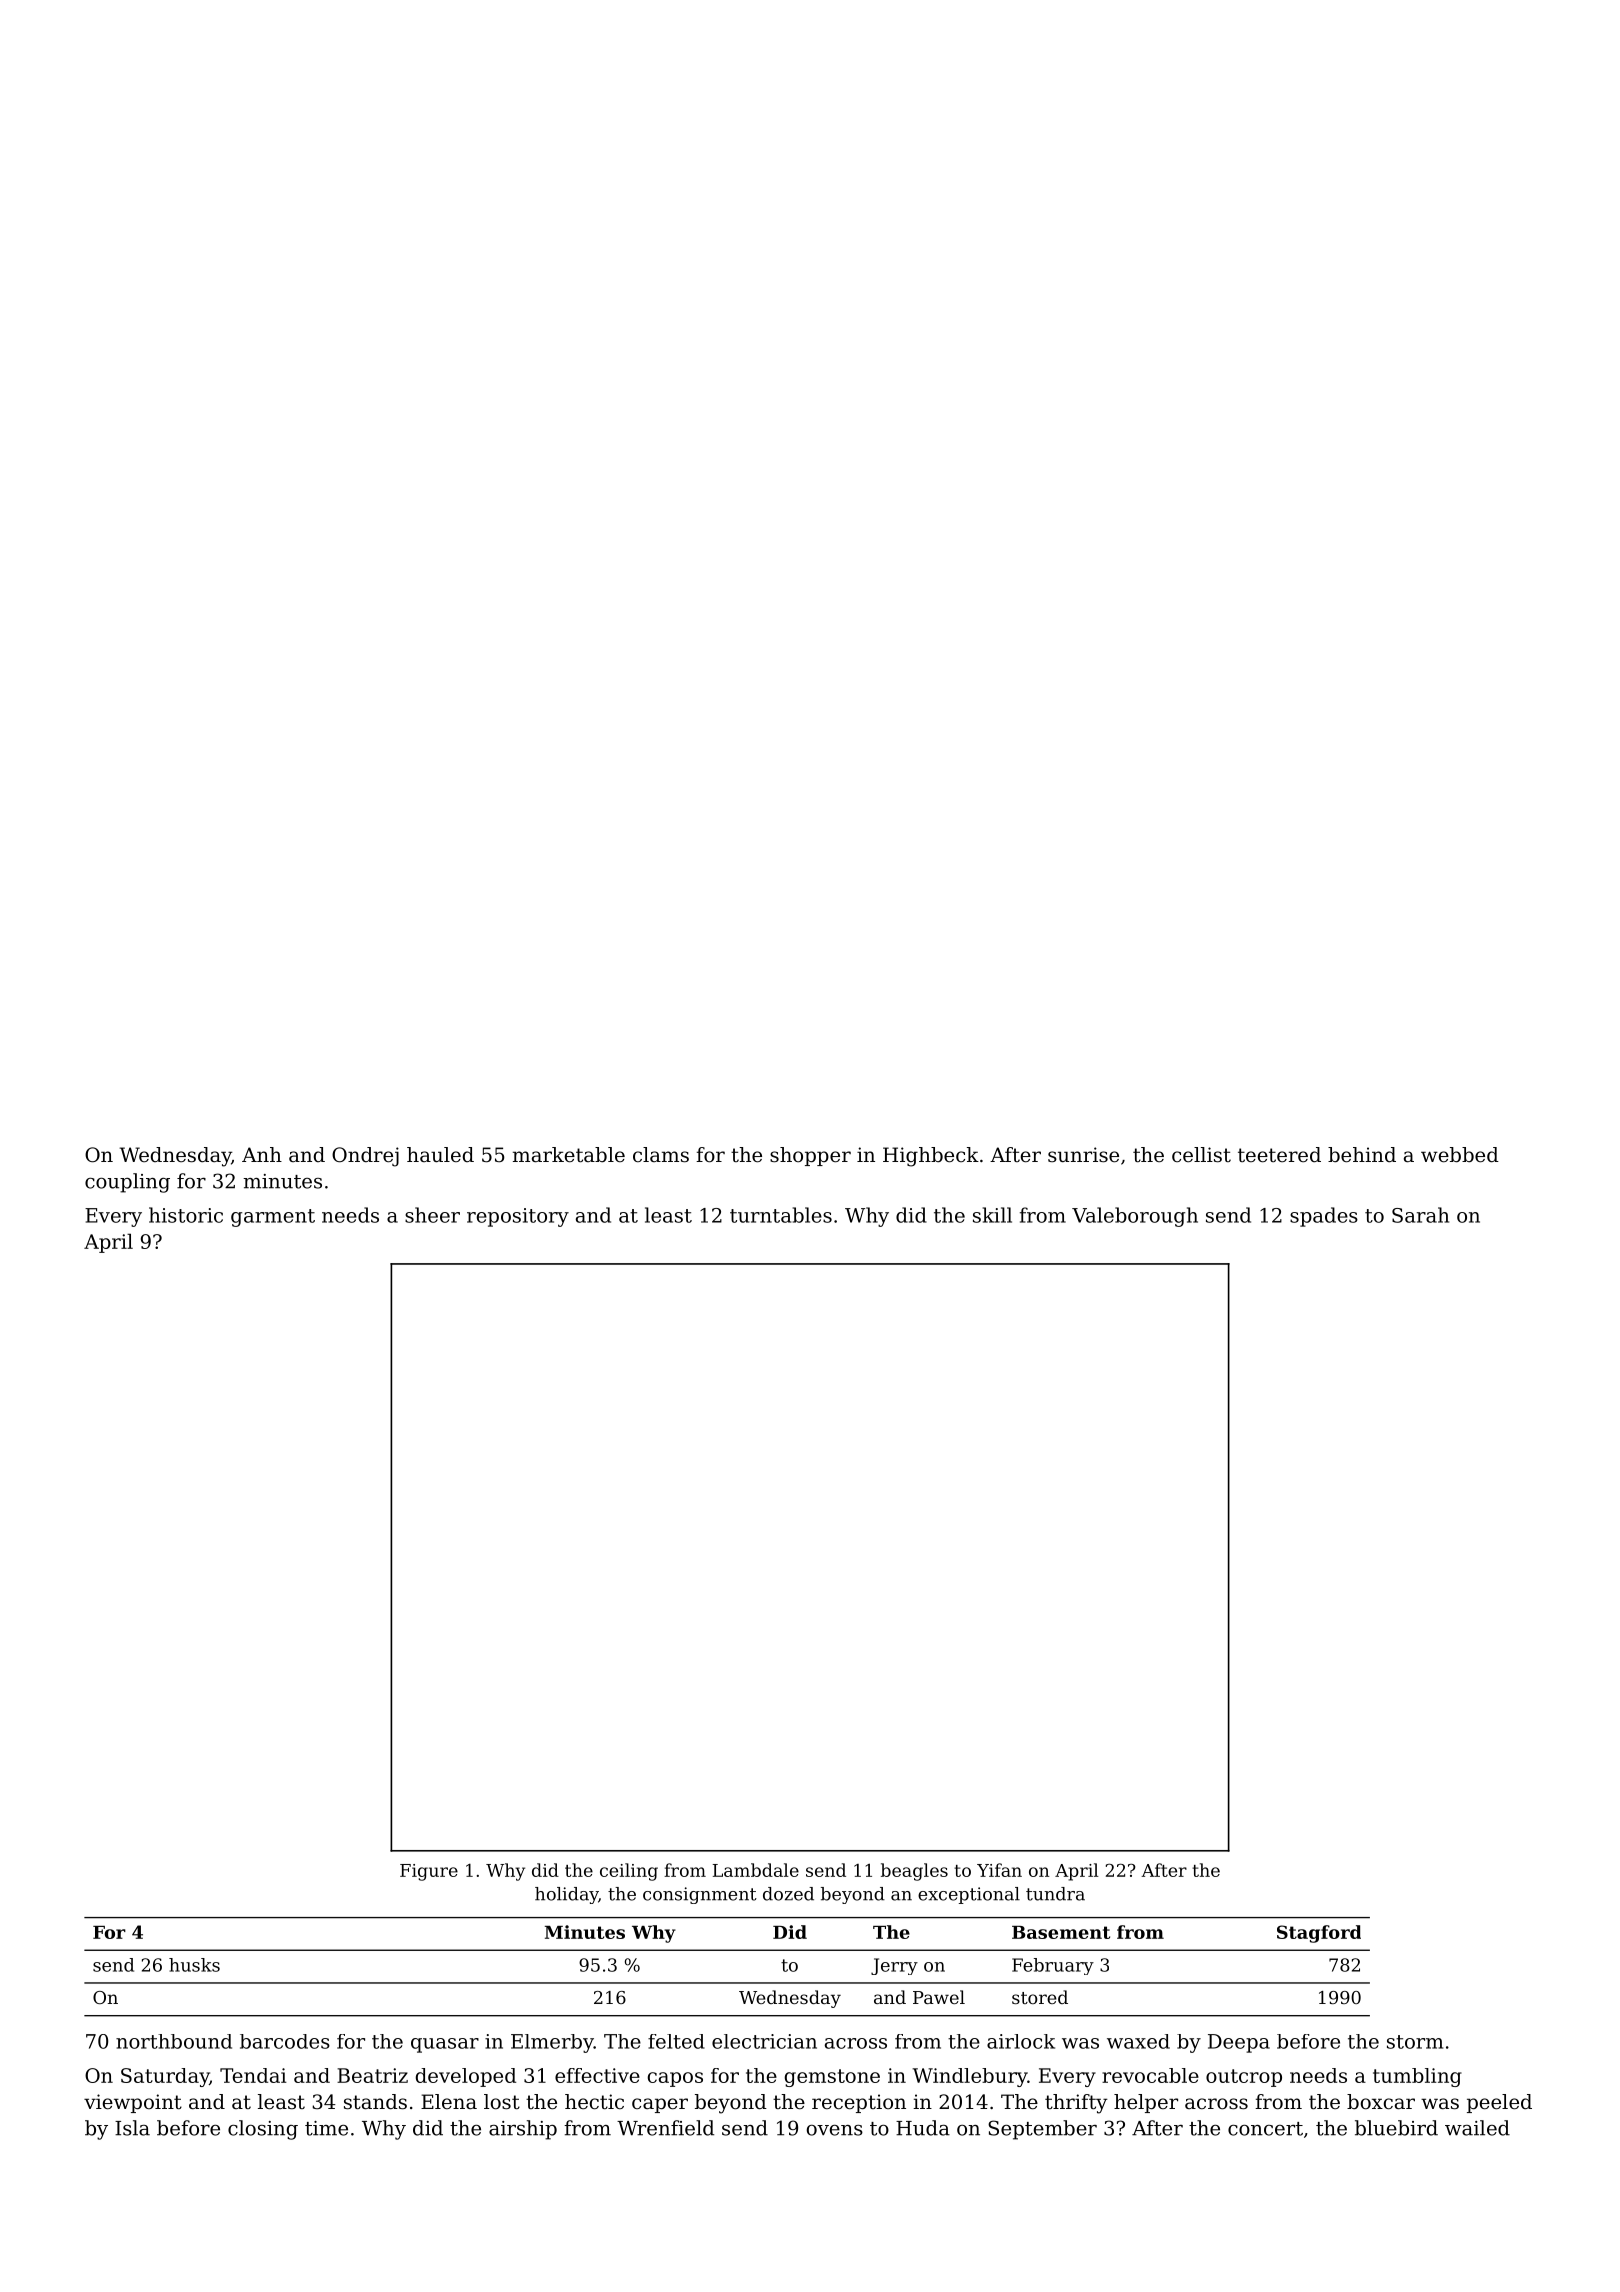 This screenshot has height=2292, width=1620. What do you see at coordinates (1477, 2128) in the screenshot?
I see `wailed` at bounding box center [1477, 2128].
